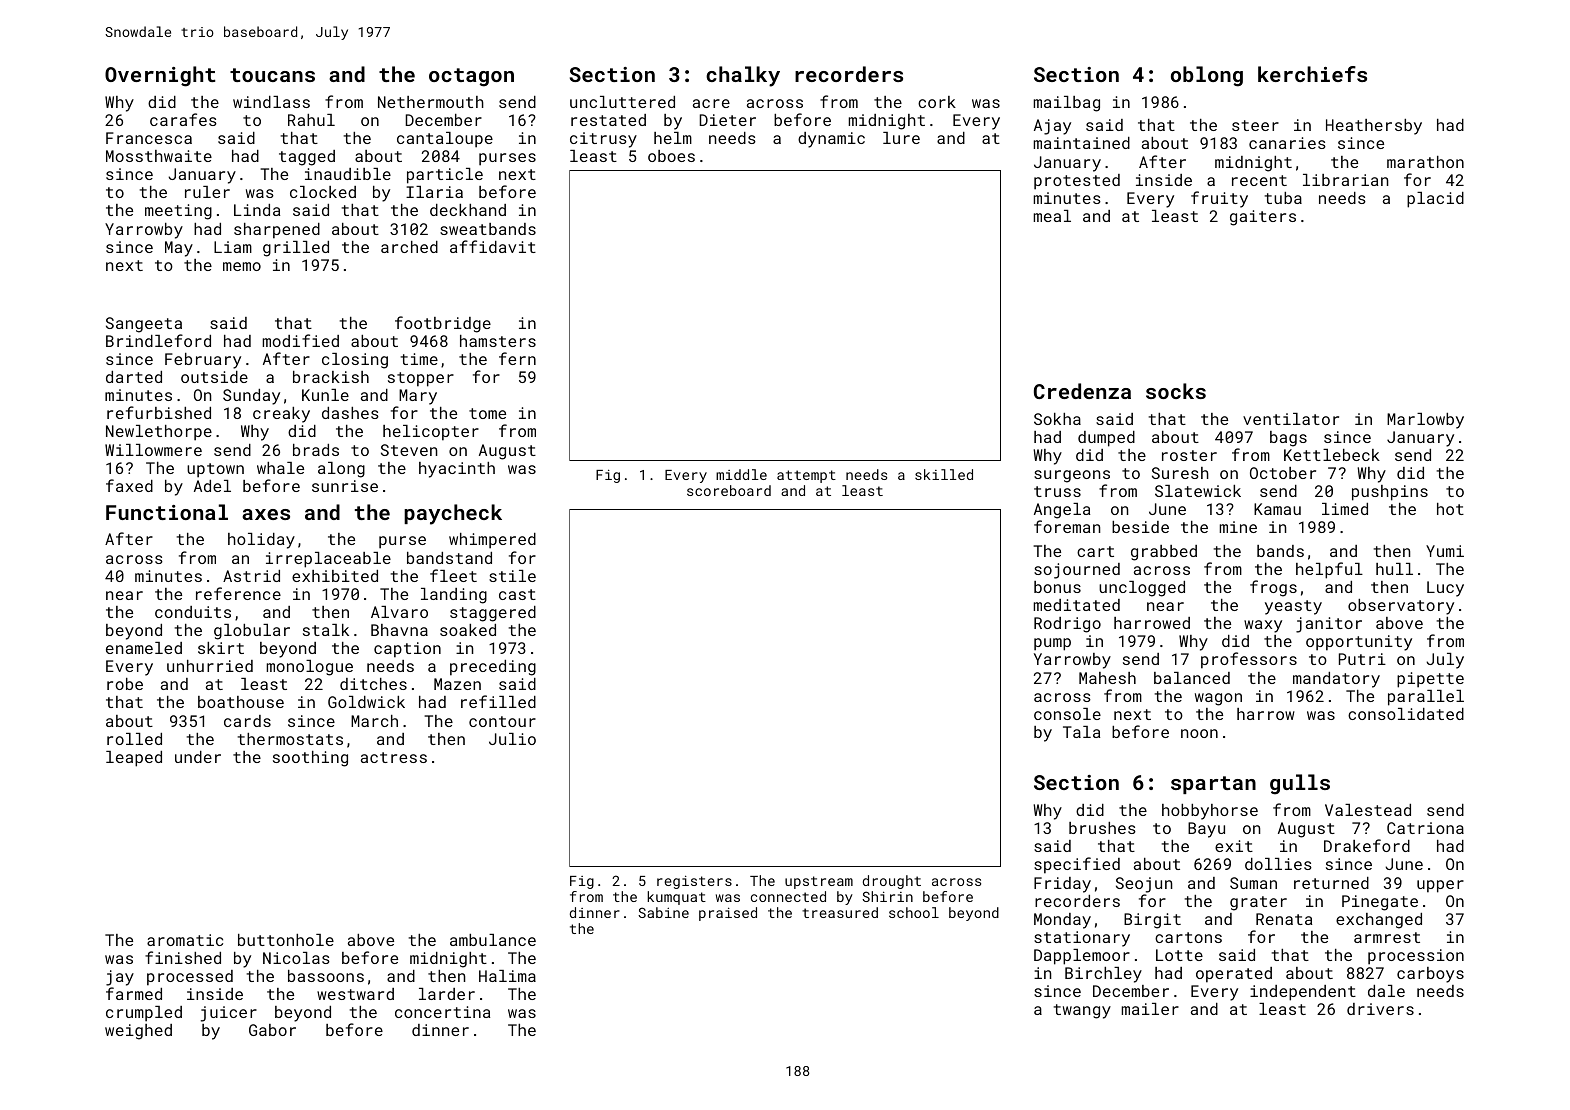 This screenshot has height=1110, width=1570. I want to click on middle, so click(741, 474).
